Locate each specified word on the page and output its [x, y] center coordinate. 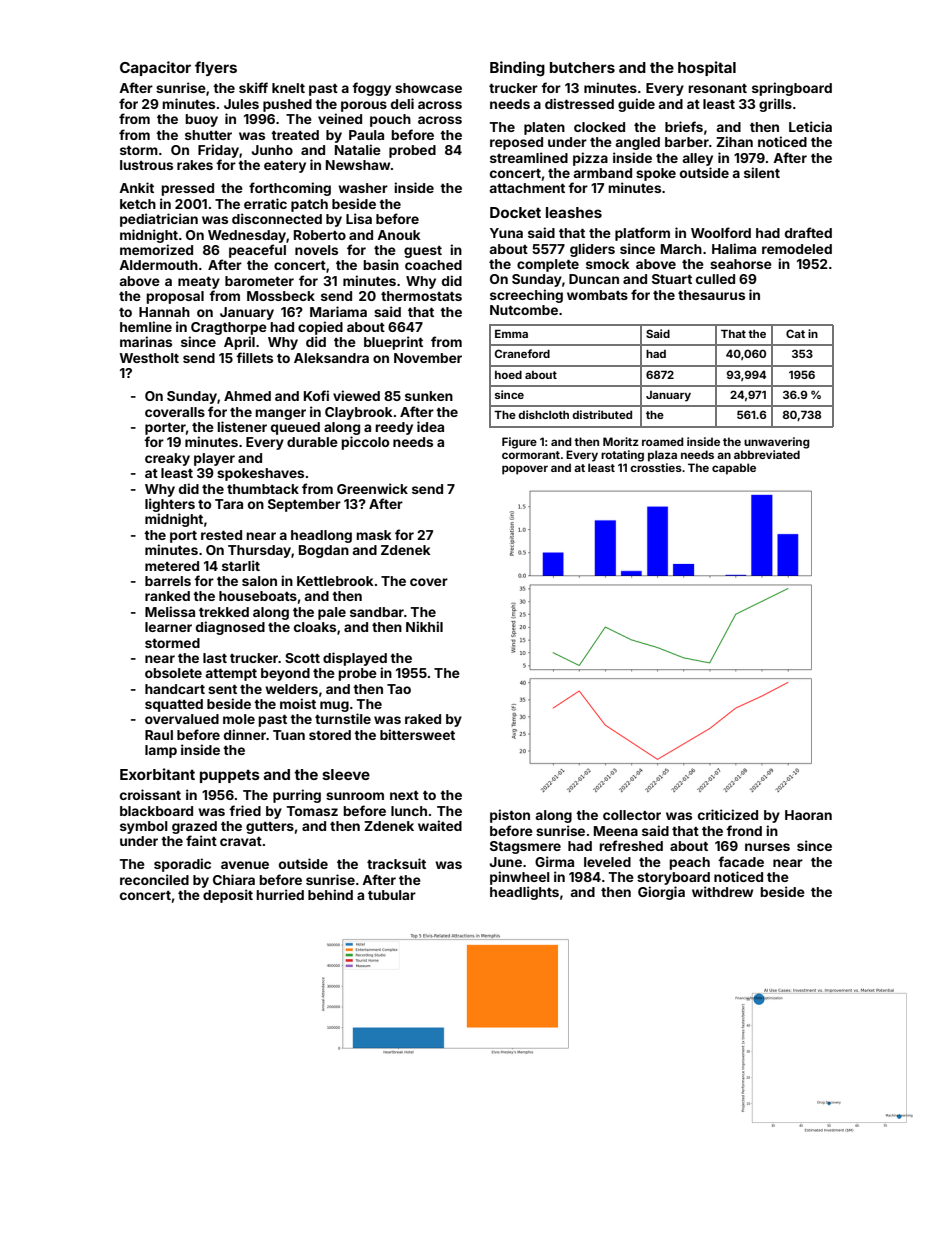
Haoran [808, 815]
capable [734, 469]
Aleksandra [331, 358]
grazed [194, 827]
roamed [663, 441]
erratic [265, 203]
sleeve [346, 774]
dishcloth [543, 414]
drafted [808, 232]
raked [423, 719]
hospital [707, 68]
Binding [517, 69]
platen [544, 128]
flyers [216, 68]
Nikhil [424, 626]
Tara [229, 504]
